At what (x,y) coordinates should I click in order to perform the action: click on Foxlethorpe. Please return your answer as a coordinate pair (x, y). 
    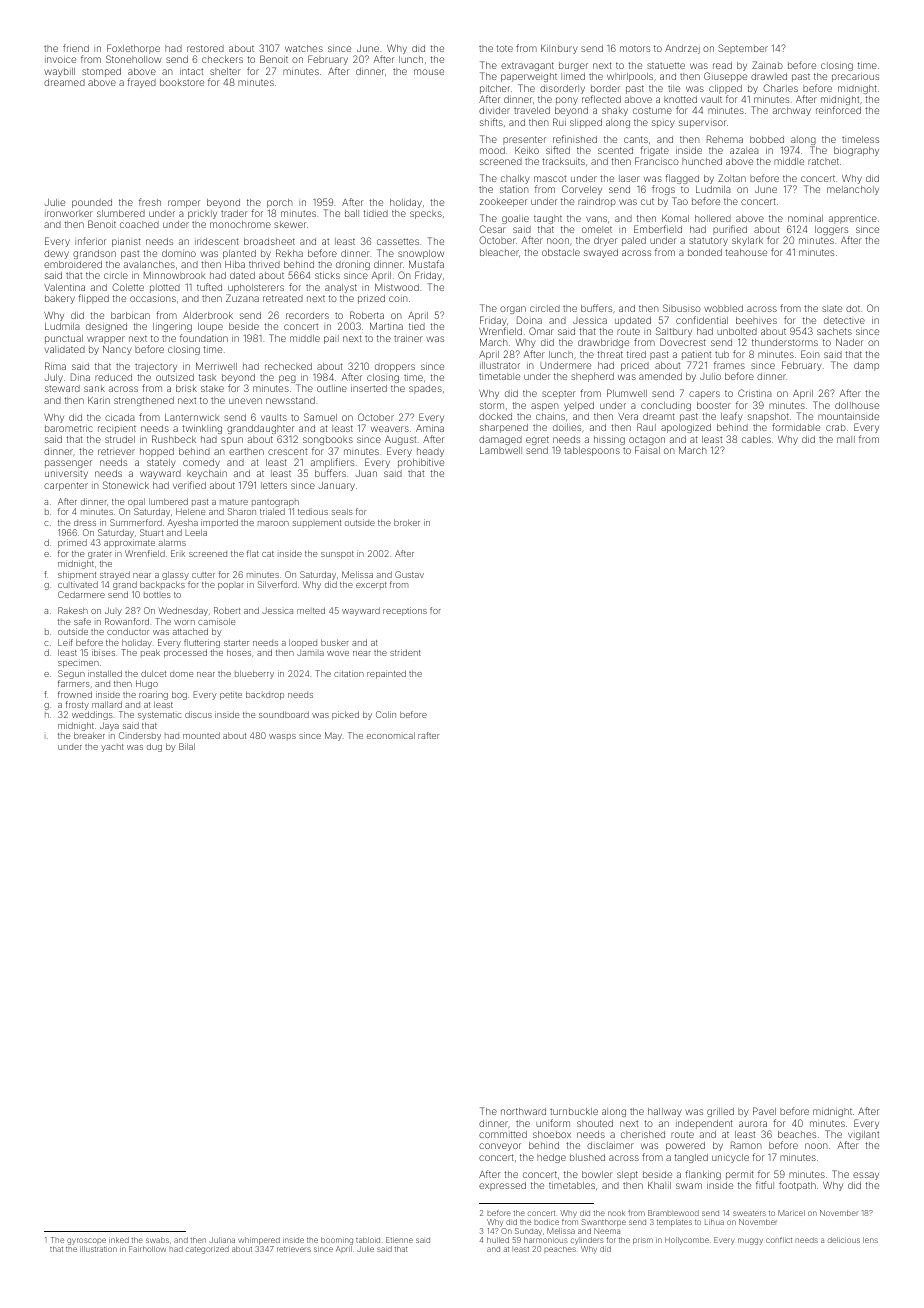
    Looking at the image, I should click on (133, 50).
